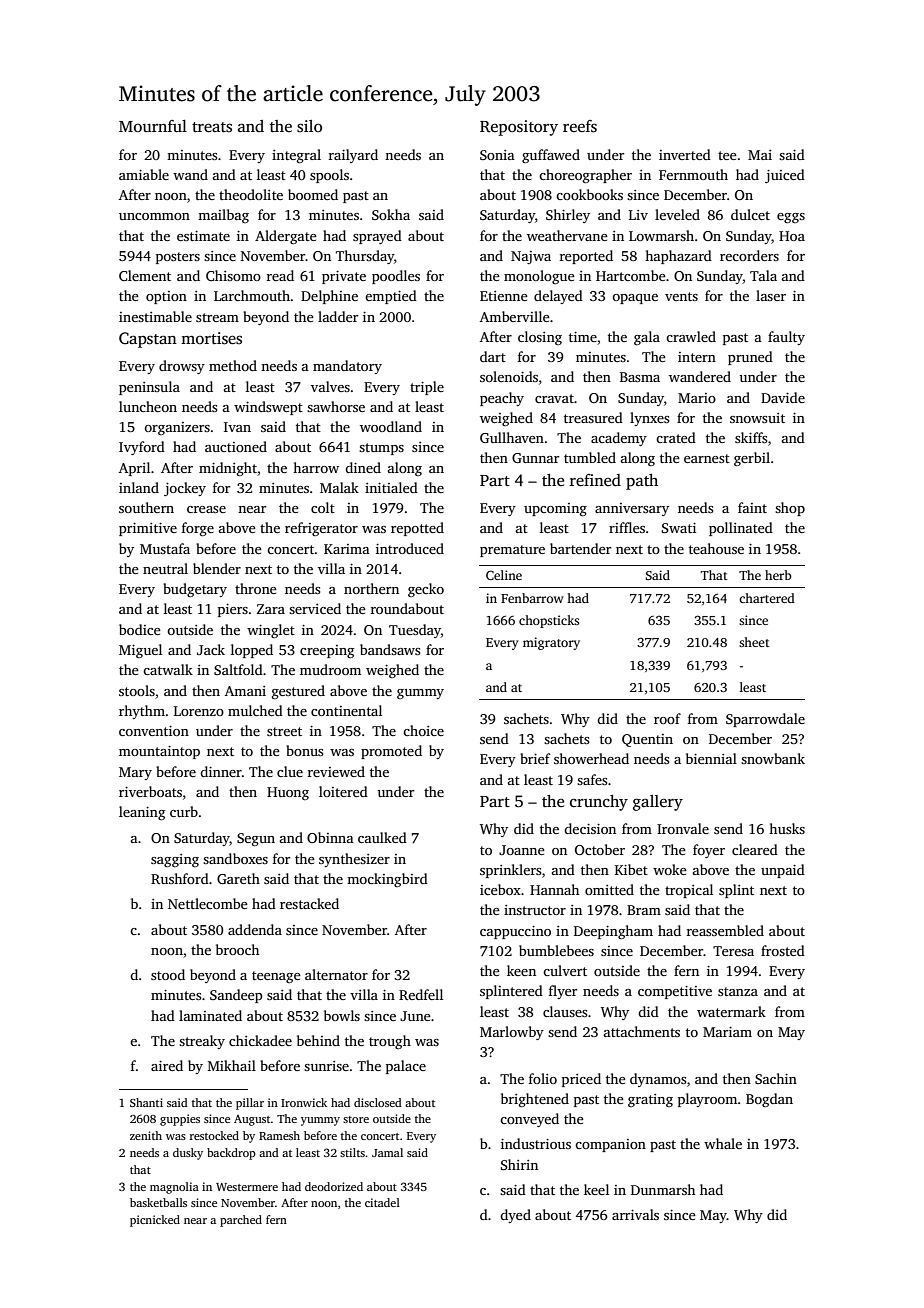 Image resolution: width=924 pixels, height=1308 pixels. Describe the element at coordinates (685, 154) in the document. I see `inverted` at that location.
